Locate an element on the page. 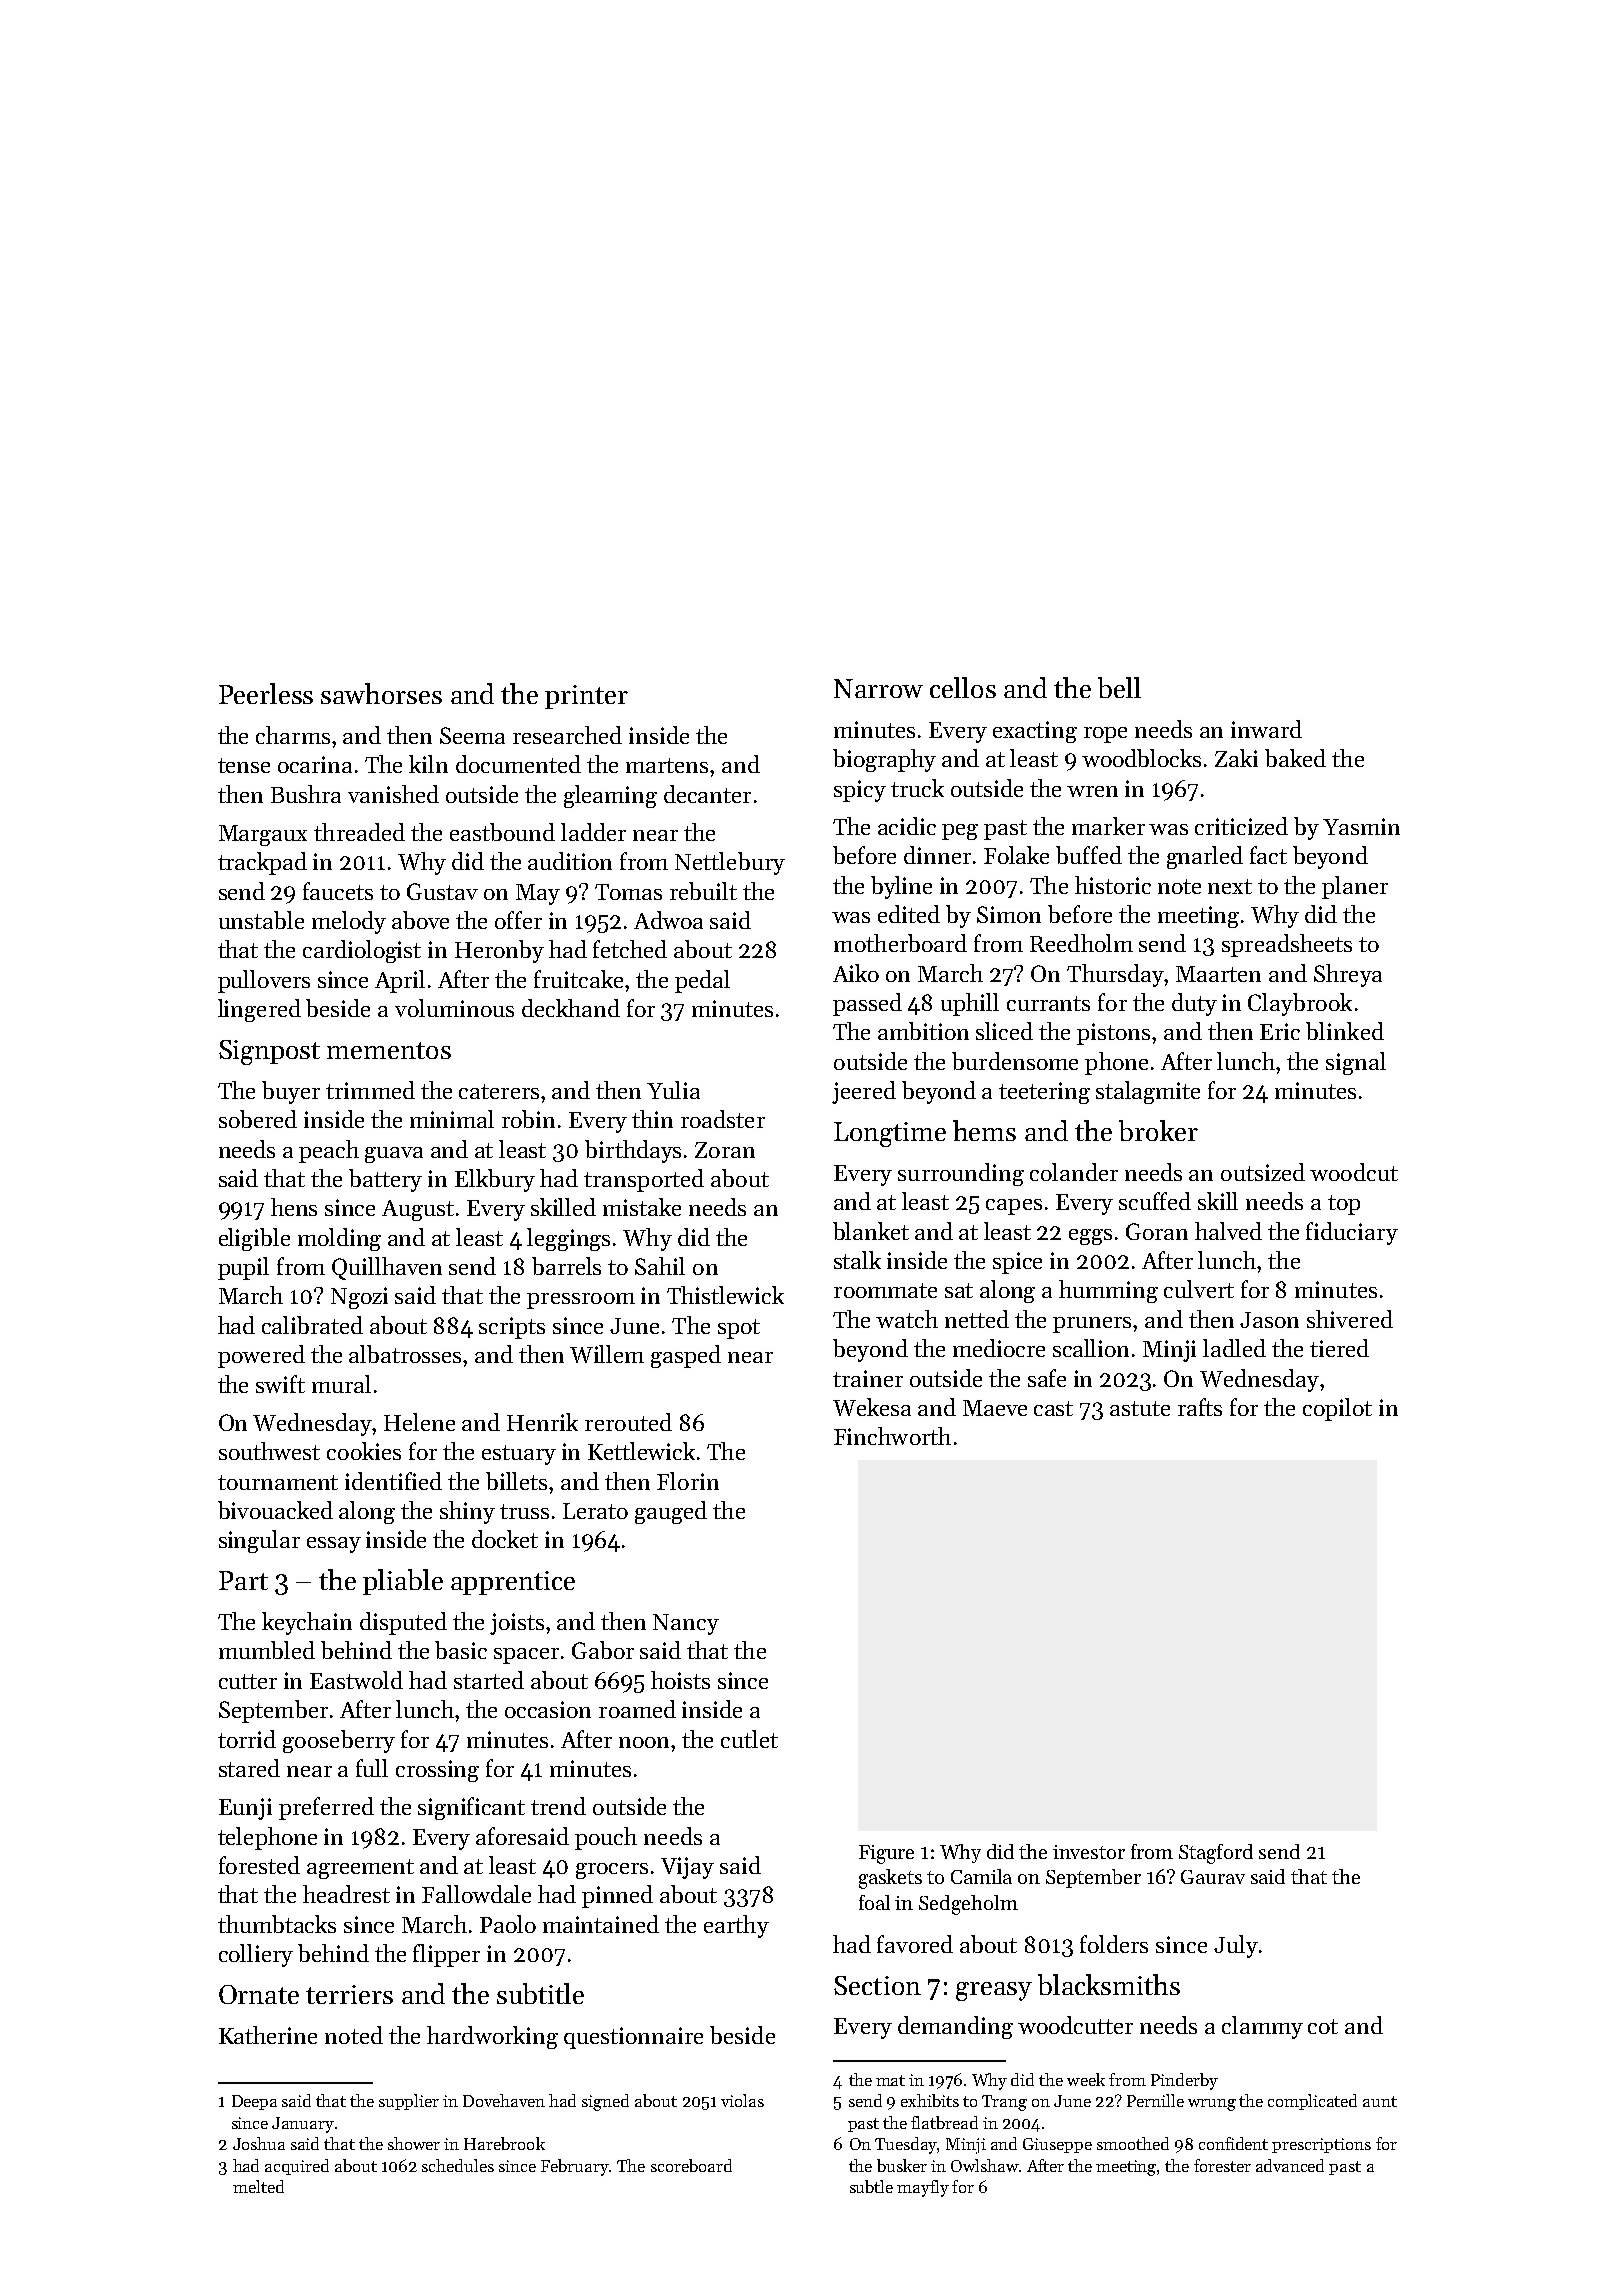 The height and width of the image is (2292, 1620). Bushra is located at coordinates (306, 794).
